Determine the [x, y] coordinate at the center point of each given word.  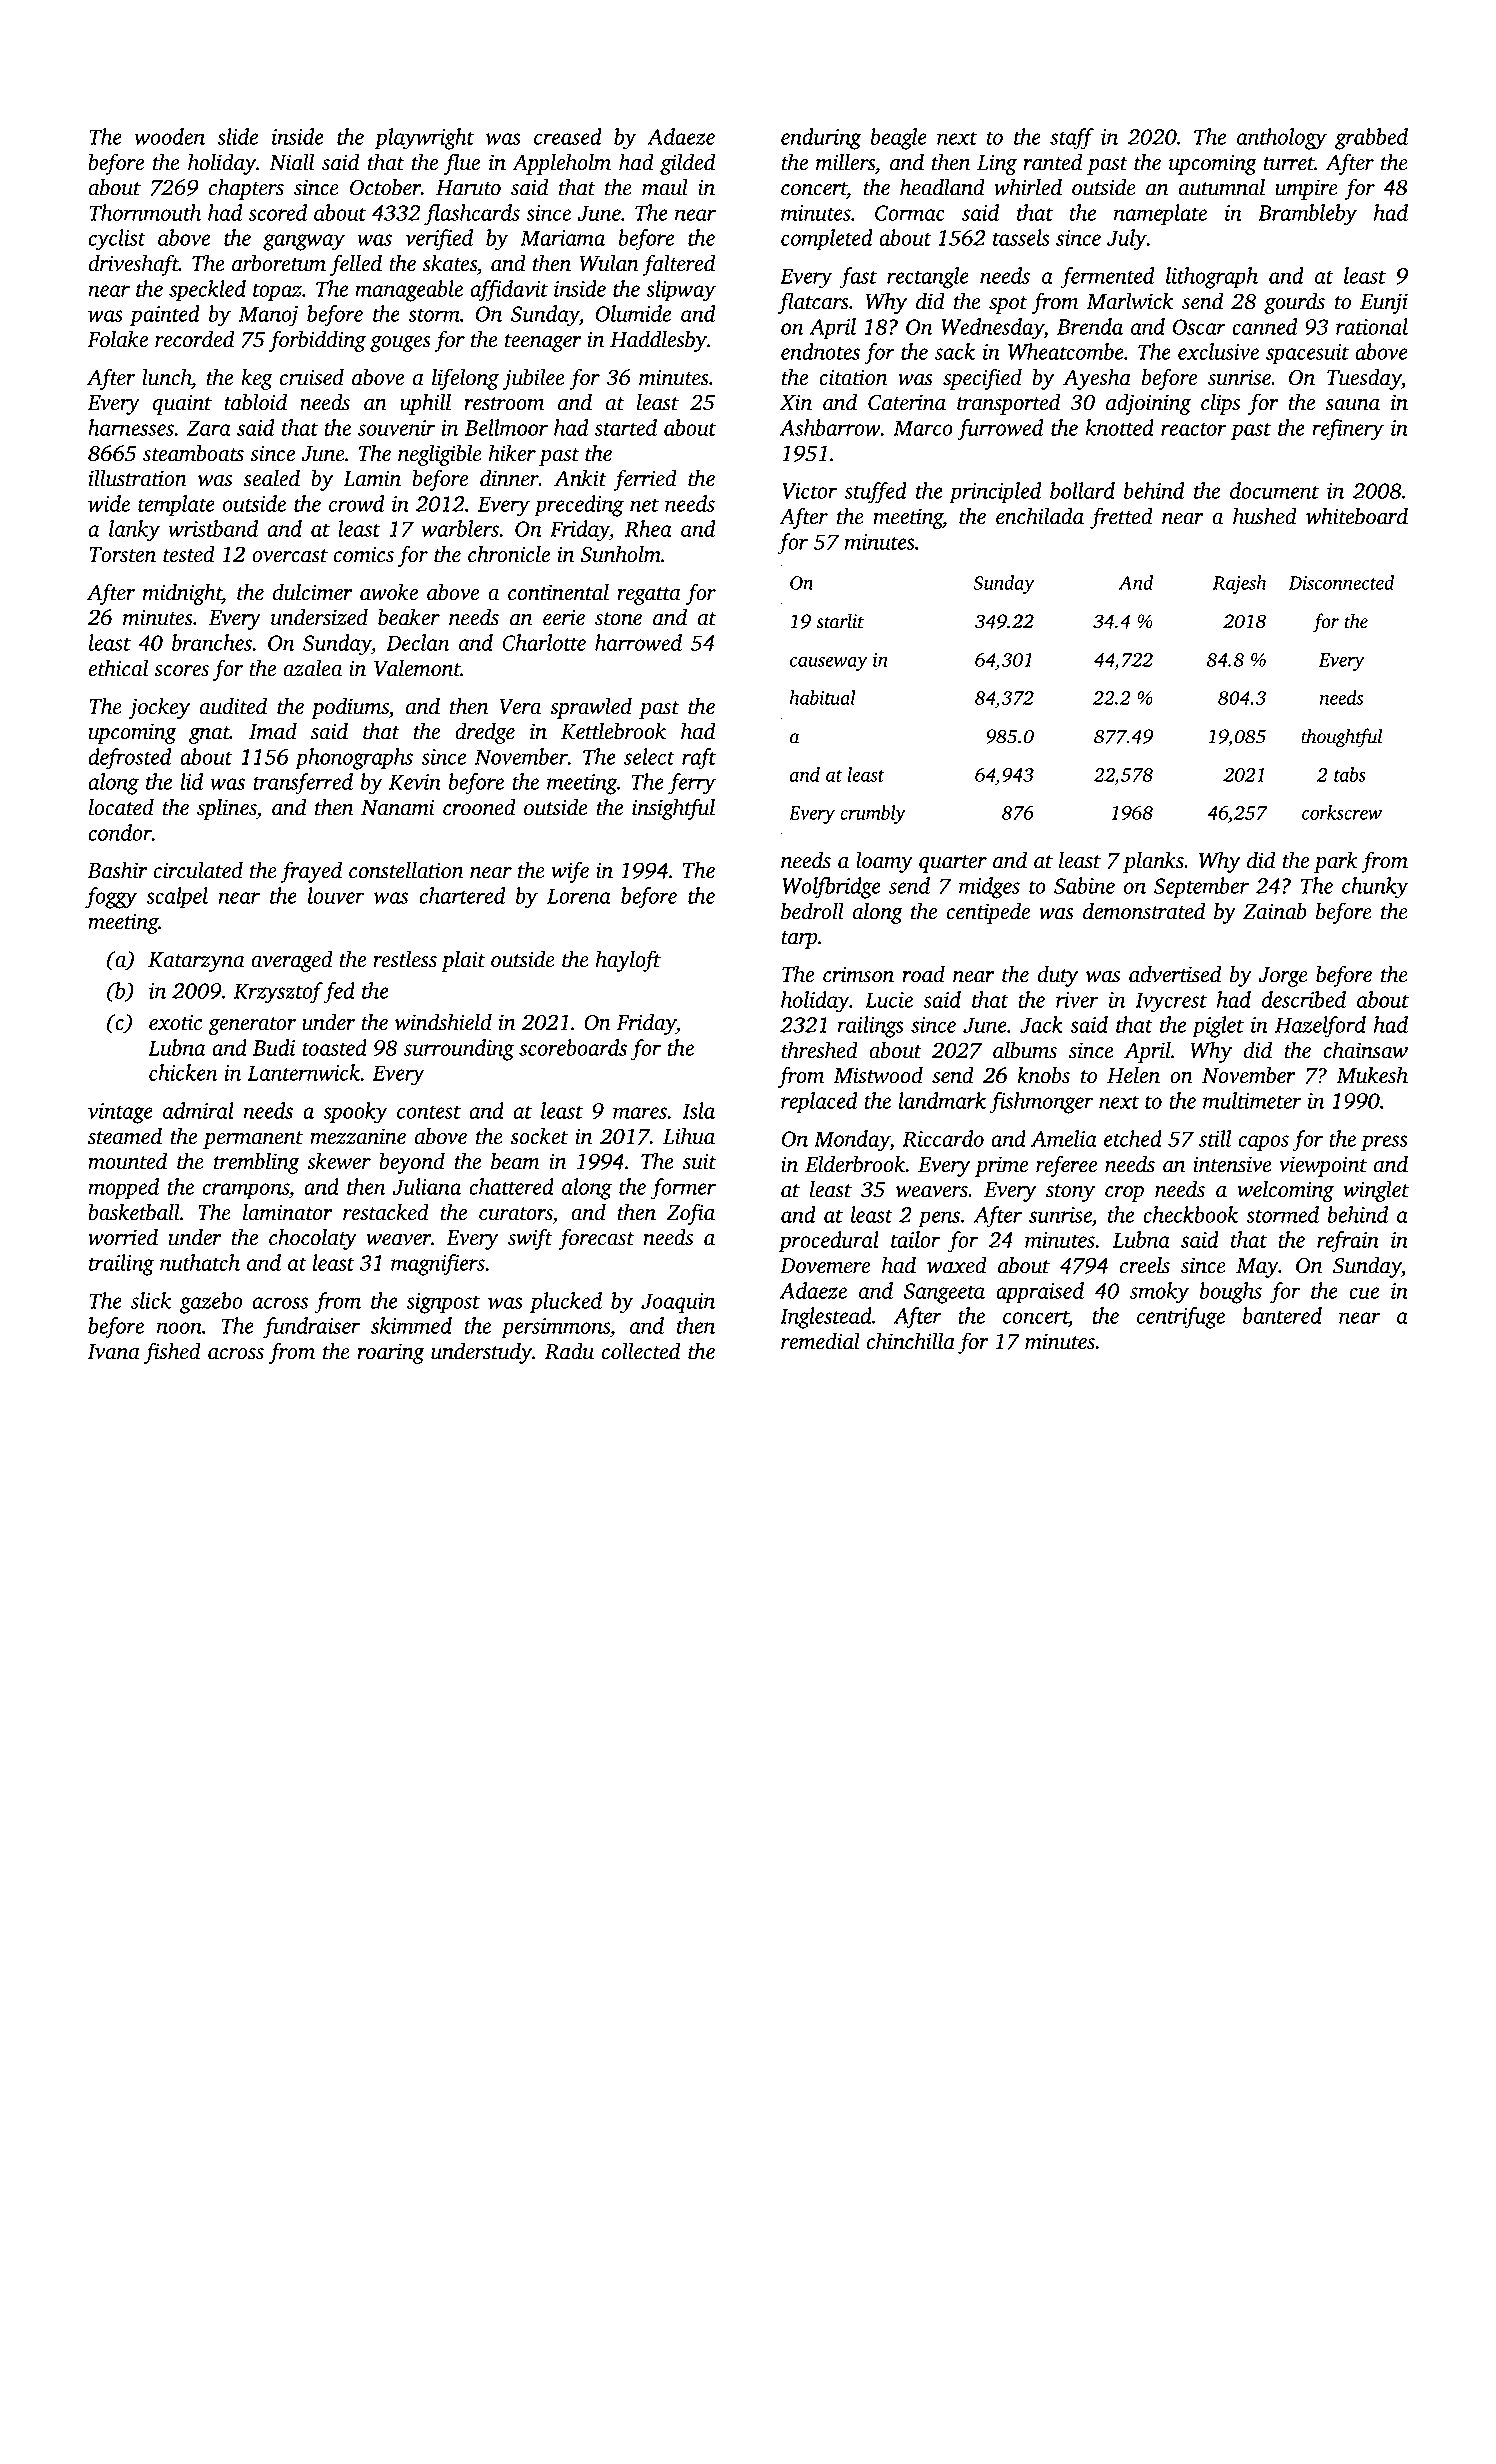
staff [1072, 139]
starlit [840, 621]
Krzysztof [278, 993]
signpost [443, 1303]
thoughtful [1342, 738]
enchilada [1040, 516]
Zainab [1275, 911]
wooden [169, 136]
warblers [460, 528]
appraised [1040, 1293]
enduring [821, 139]
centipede [988, 913]
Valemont [417, 668]
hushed [1265, 516]
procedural [828, 1242]
